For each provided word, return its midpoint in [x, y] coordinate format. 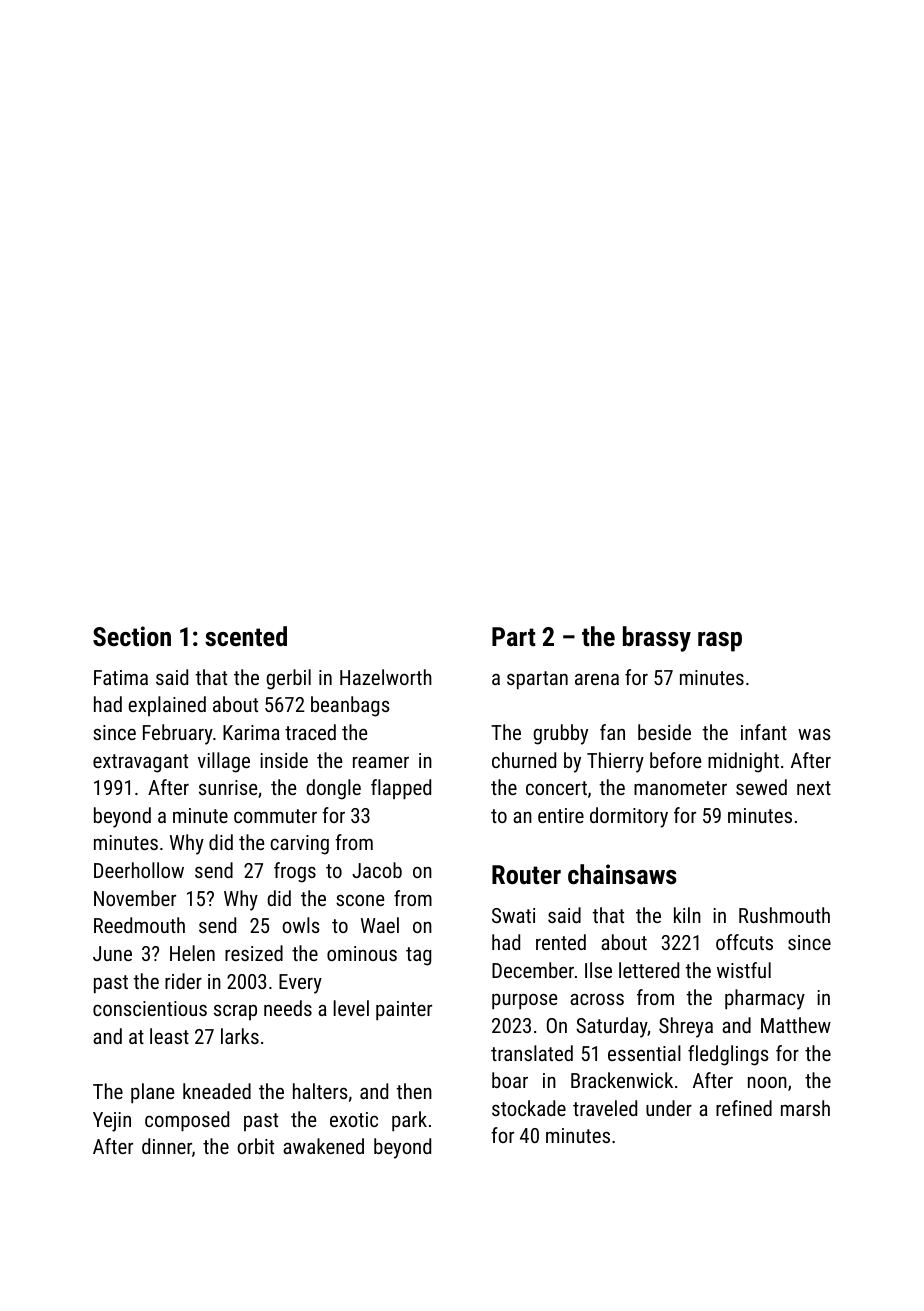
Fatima [121, 677]
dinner [167, 1146]
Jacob [377, 870]
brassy [657, 639]
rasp [720, 642]
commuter [275, 816]
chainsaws [622, 874]
